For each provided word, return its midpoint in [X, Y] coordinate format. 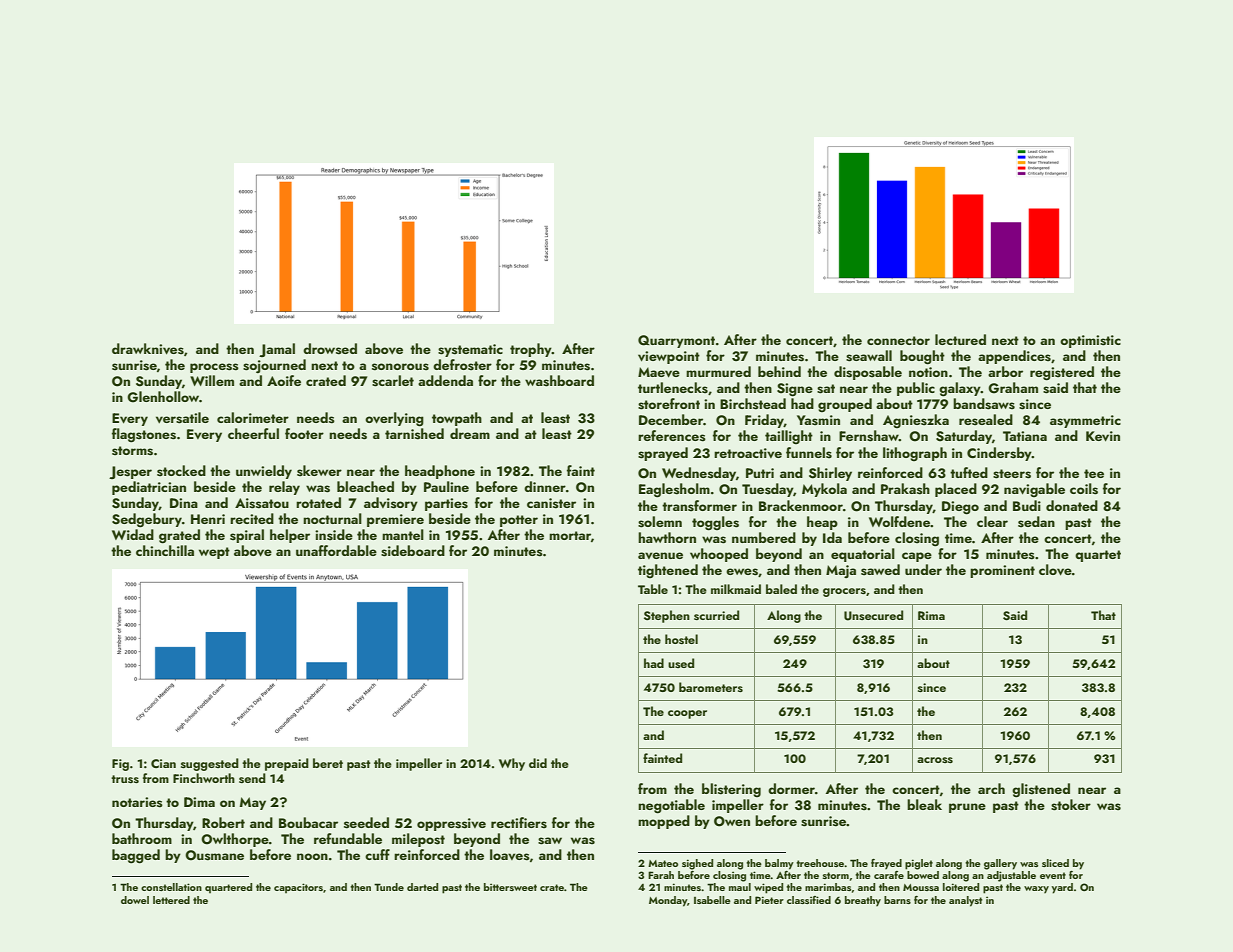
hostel [681, 639]
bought [922, 357]
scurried [716, 615]
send [252, 778]
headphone [440, 472]
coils [1084, 489]
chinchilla [165, 550]
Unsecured [873, 615]
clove [1055, 570]
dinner [545, 486]
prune [967, 808]
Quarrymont [676, 341]
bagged [136, 856]
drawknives [148, 349]
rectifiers [519, 823]
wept [214, 553]
